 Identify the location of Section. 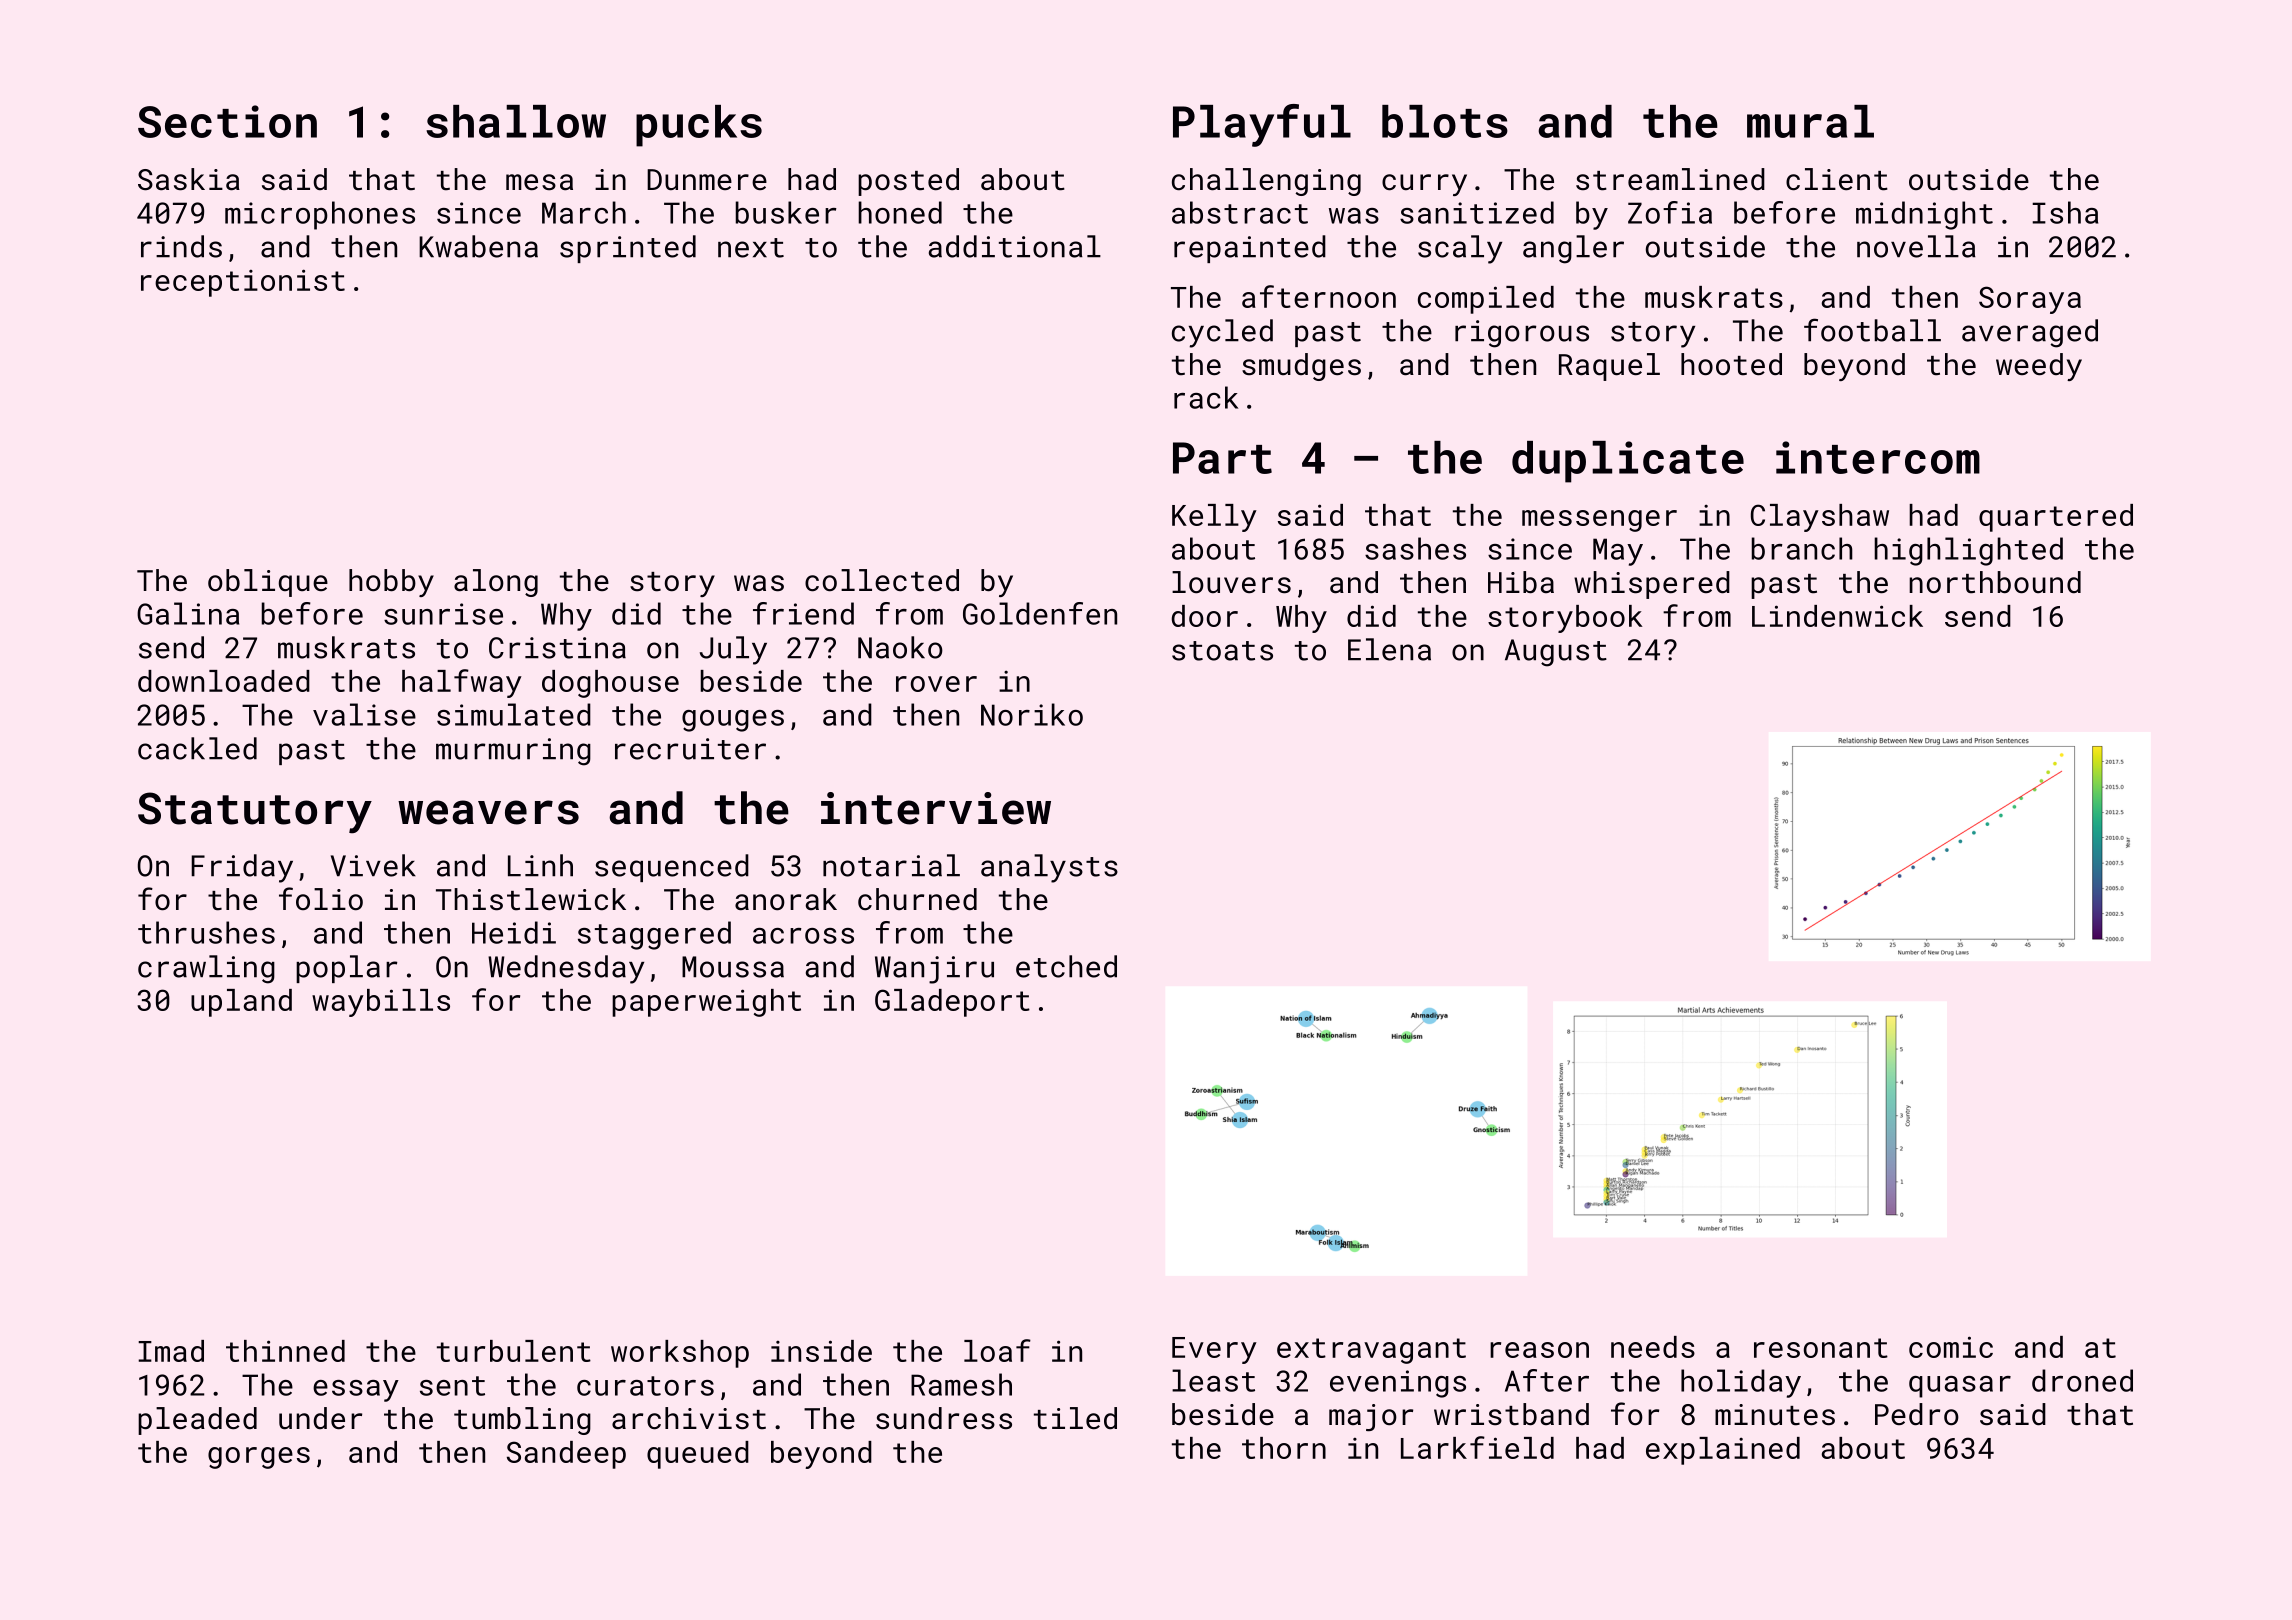
(227, 121).
